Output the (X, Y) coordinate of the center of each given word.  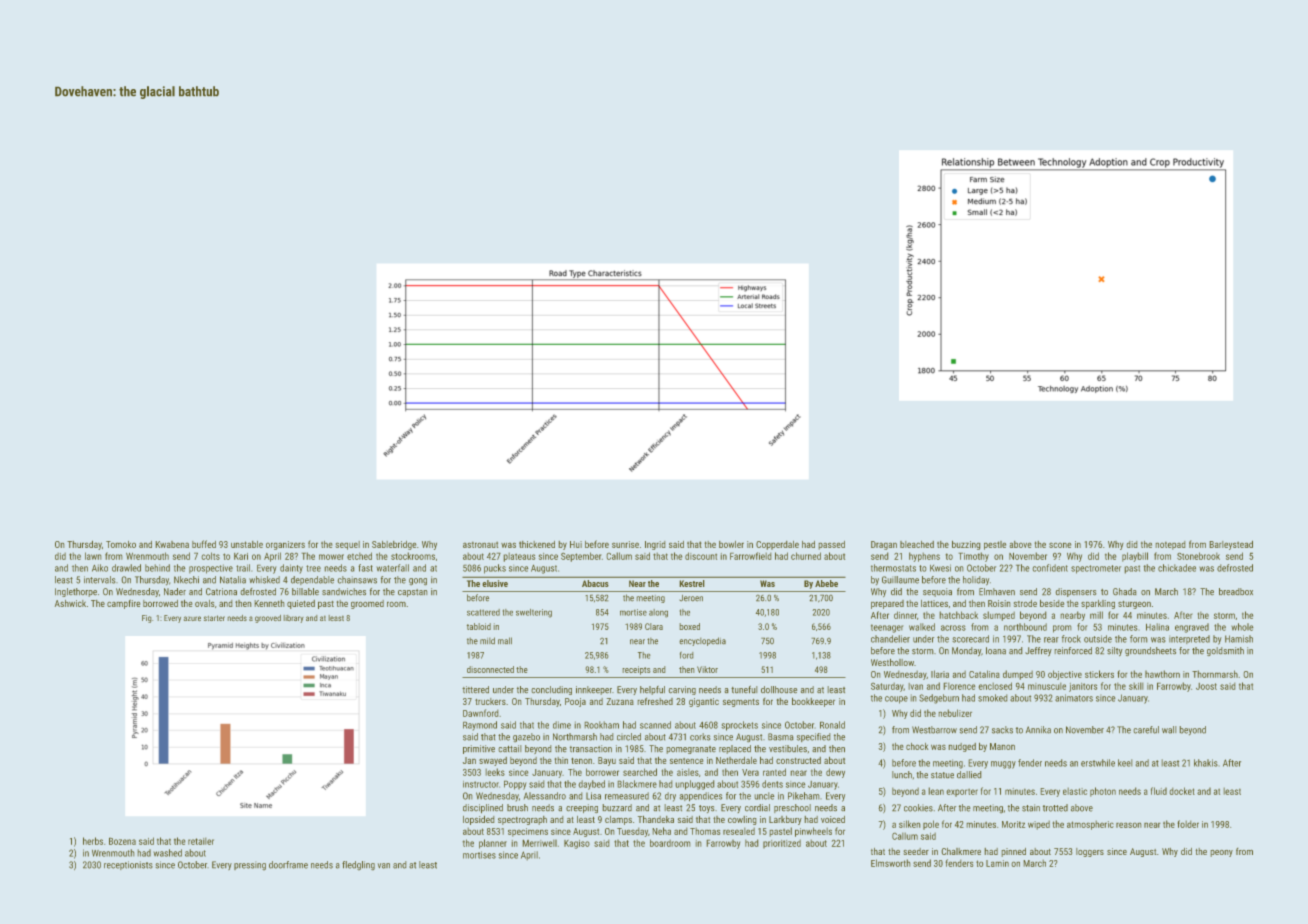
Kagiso (577, 844)
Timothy (974, 557)
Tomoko (121, 544)
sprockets (739, 726)
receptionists (128, 865)
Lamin (997, 863)
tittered (475, 689)
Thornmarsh (1215, 674)
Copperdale (777, 545)
